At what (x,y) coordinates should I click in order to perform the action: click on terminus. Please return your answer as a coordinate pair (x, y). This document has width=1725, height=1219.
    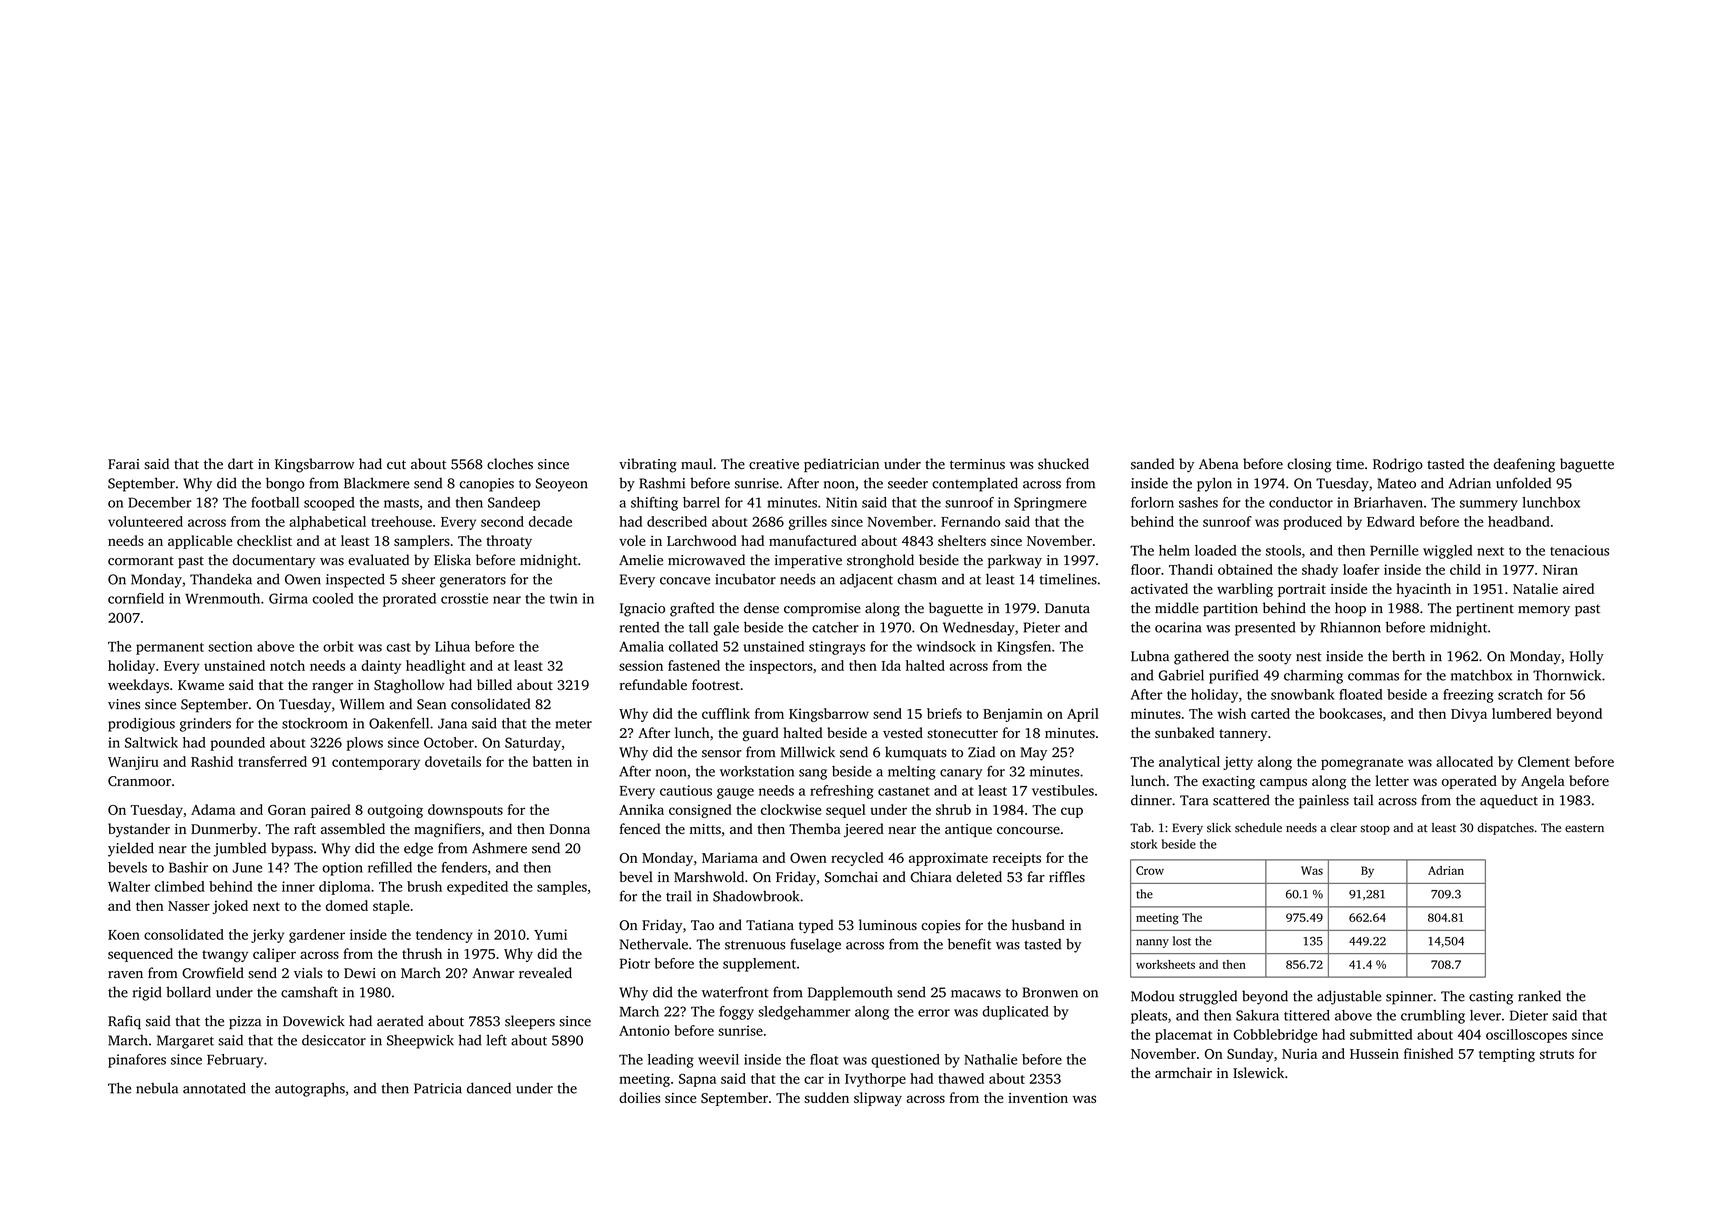
    Looking at the image, I should click on (977, 464).
